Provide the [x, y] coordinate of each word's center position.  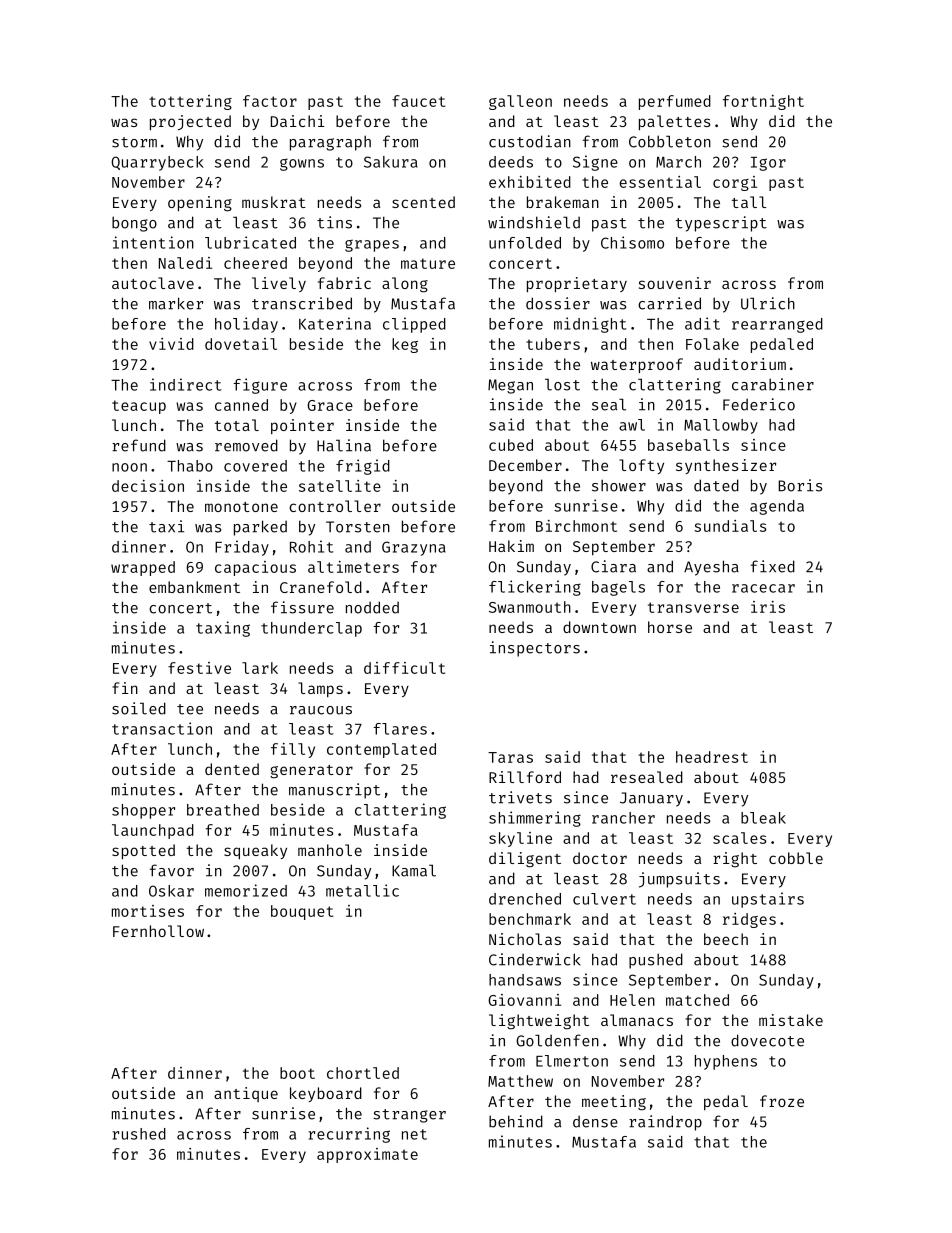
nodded [372, 607]
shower [619, 485]
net [414, 1134]
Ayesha [711, 568]
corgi [735, 183]
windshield [534, 222]
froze [782, 1101]
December [525, 465]
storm [134, 142]
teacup [139, 407]
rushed [139, 1134]
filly [293, 750]
